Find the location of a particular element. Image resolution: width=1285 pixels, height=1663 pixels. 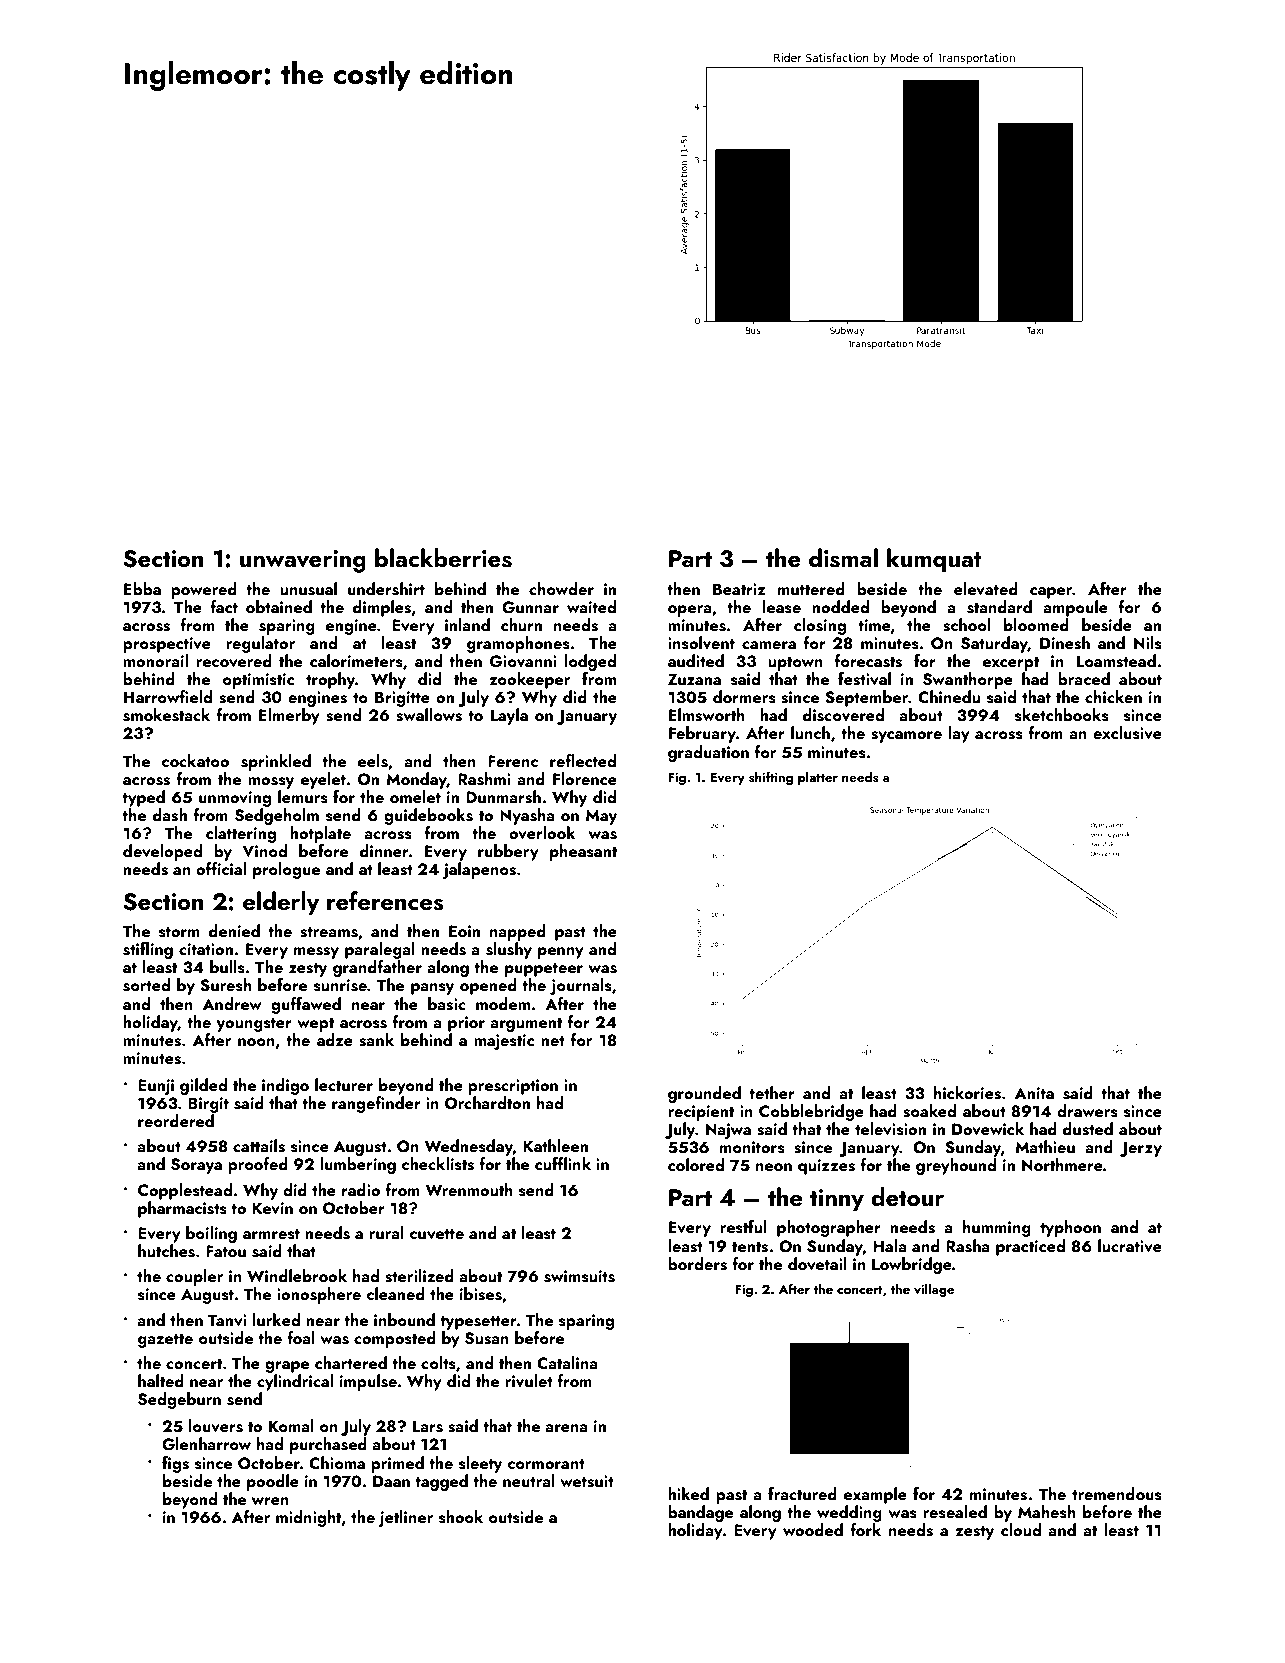

denied is located at coordinates (234, 930).
